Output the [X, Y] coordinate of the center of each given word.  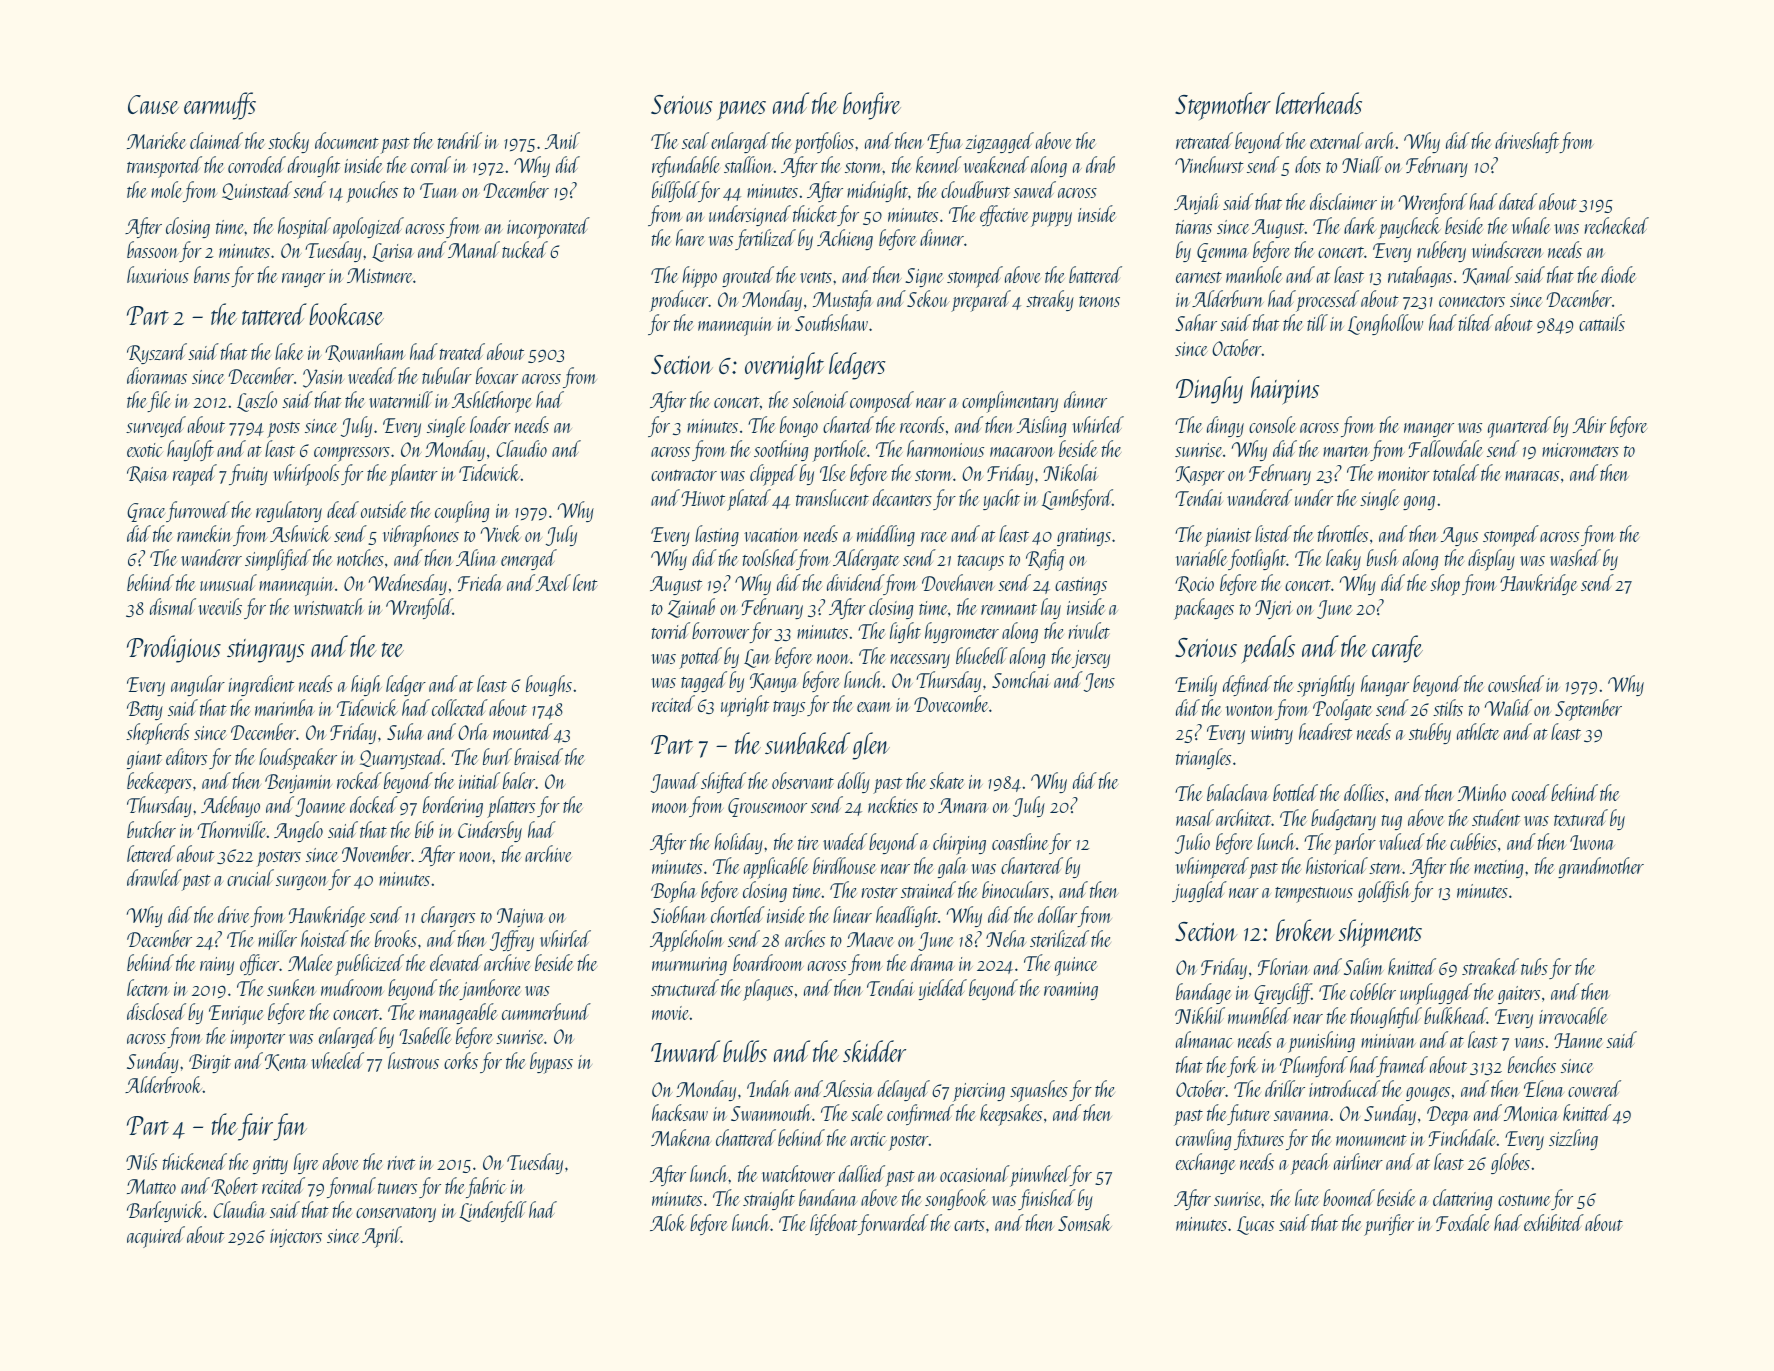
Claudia [239, 1209]
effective [1004, 215]
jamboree [490, 989]
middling [886, 535]
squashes [1039, 1091]
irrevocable [1573, 1015]
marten [1346, 451]
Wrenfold [419, 608]
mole [166, 189]
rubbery [1441, 251]
